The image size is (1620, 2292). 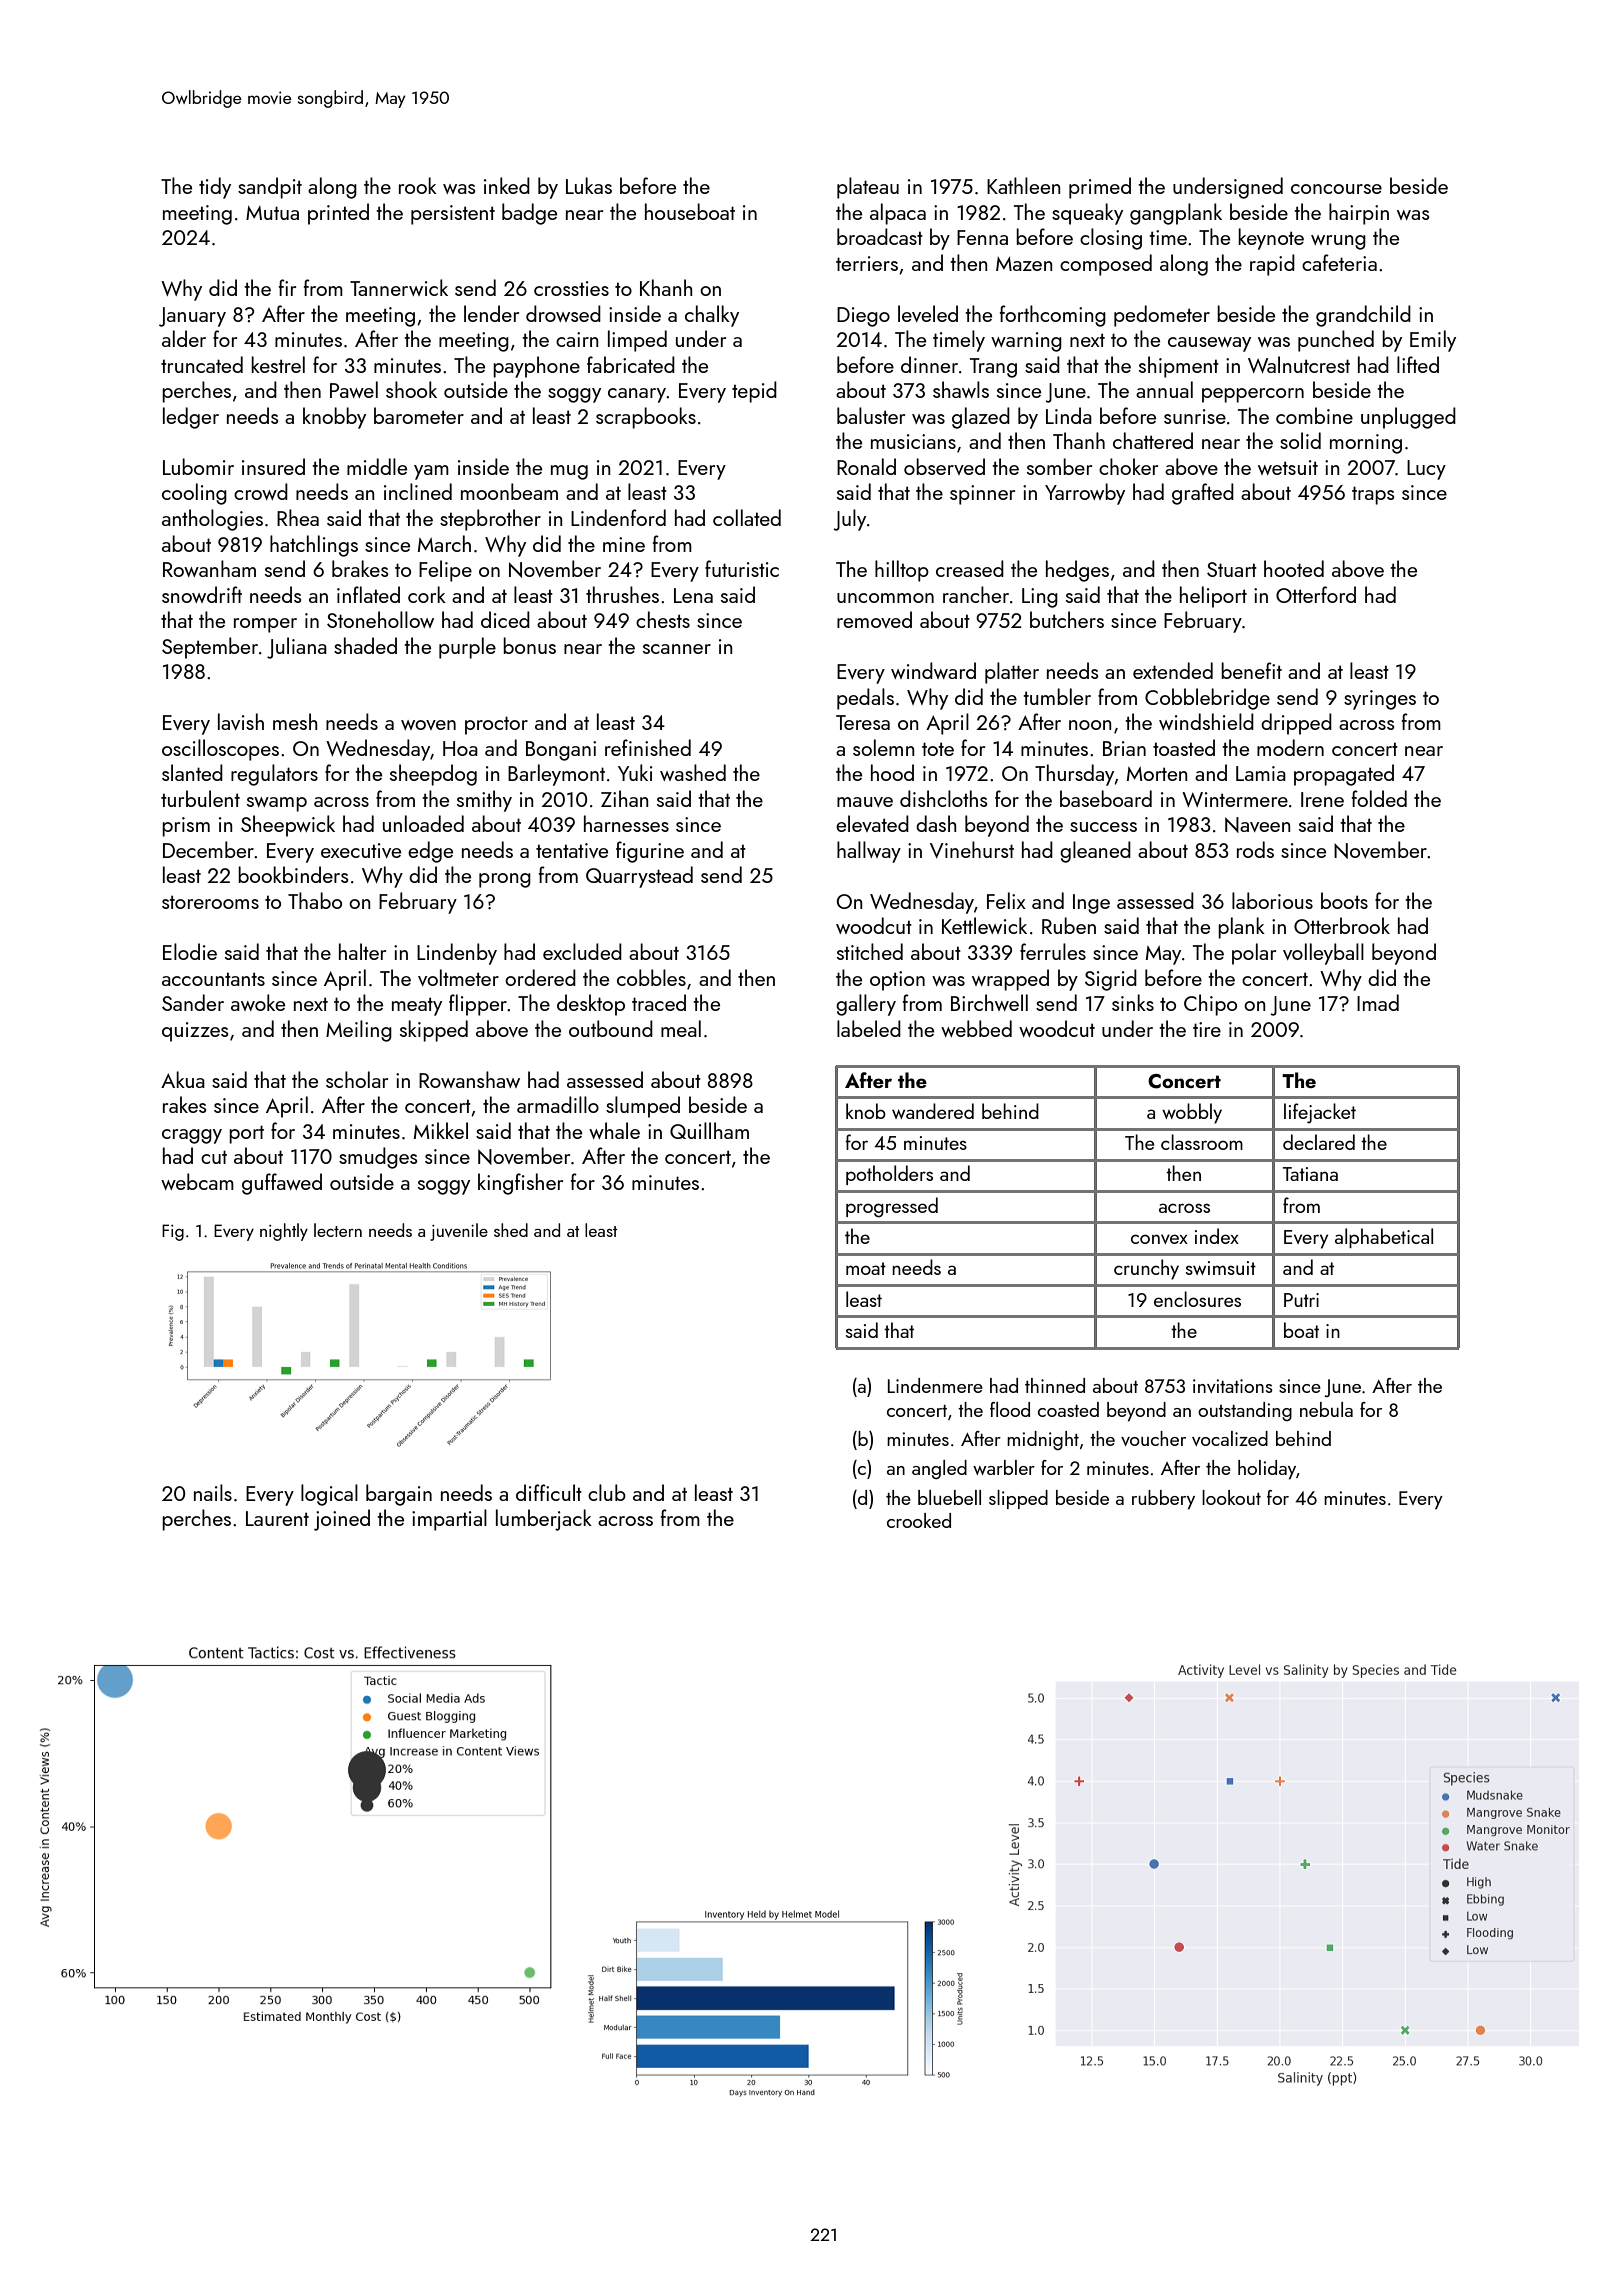 I want to click on bargain, so click(x=399, y=1495).
